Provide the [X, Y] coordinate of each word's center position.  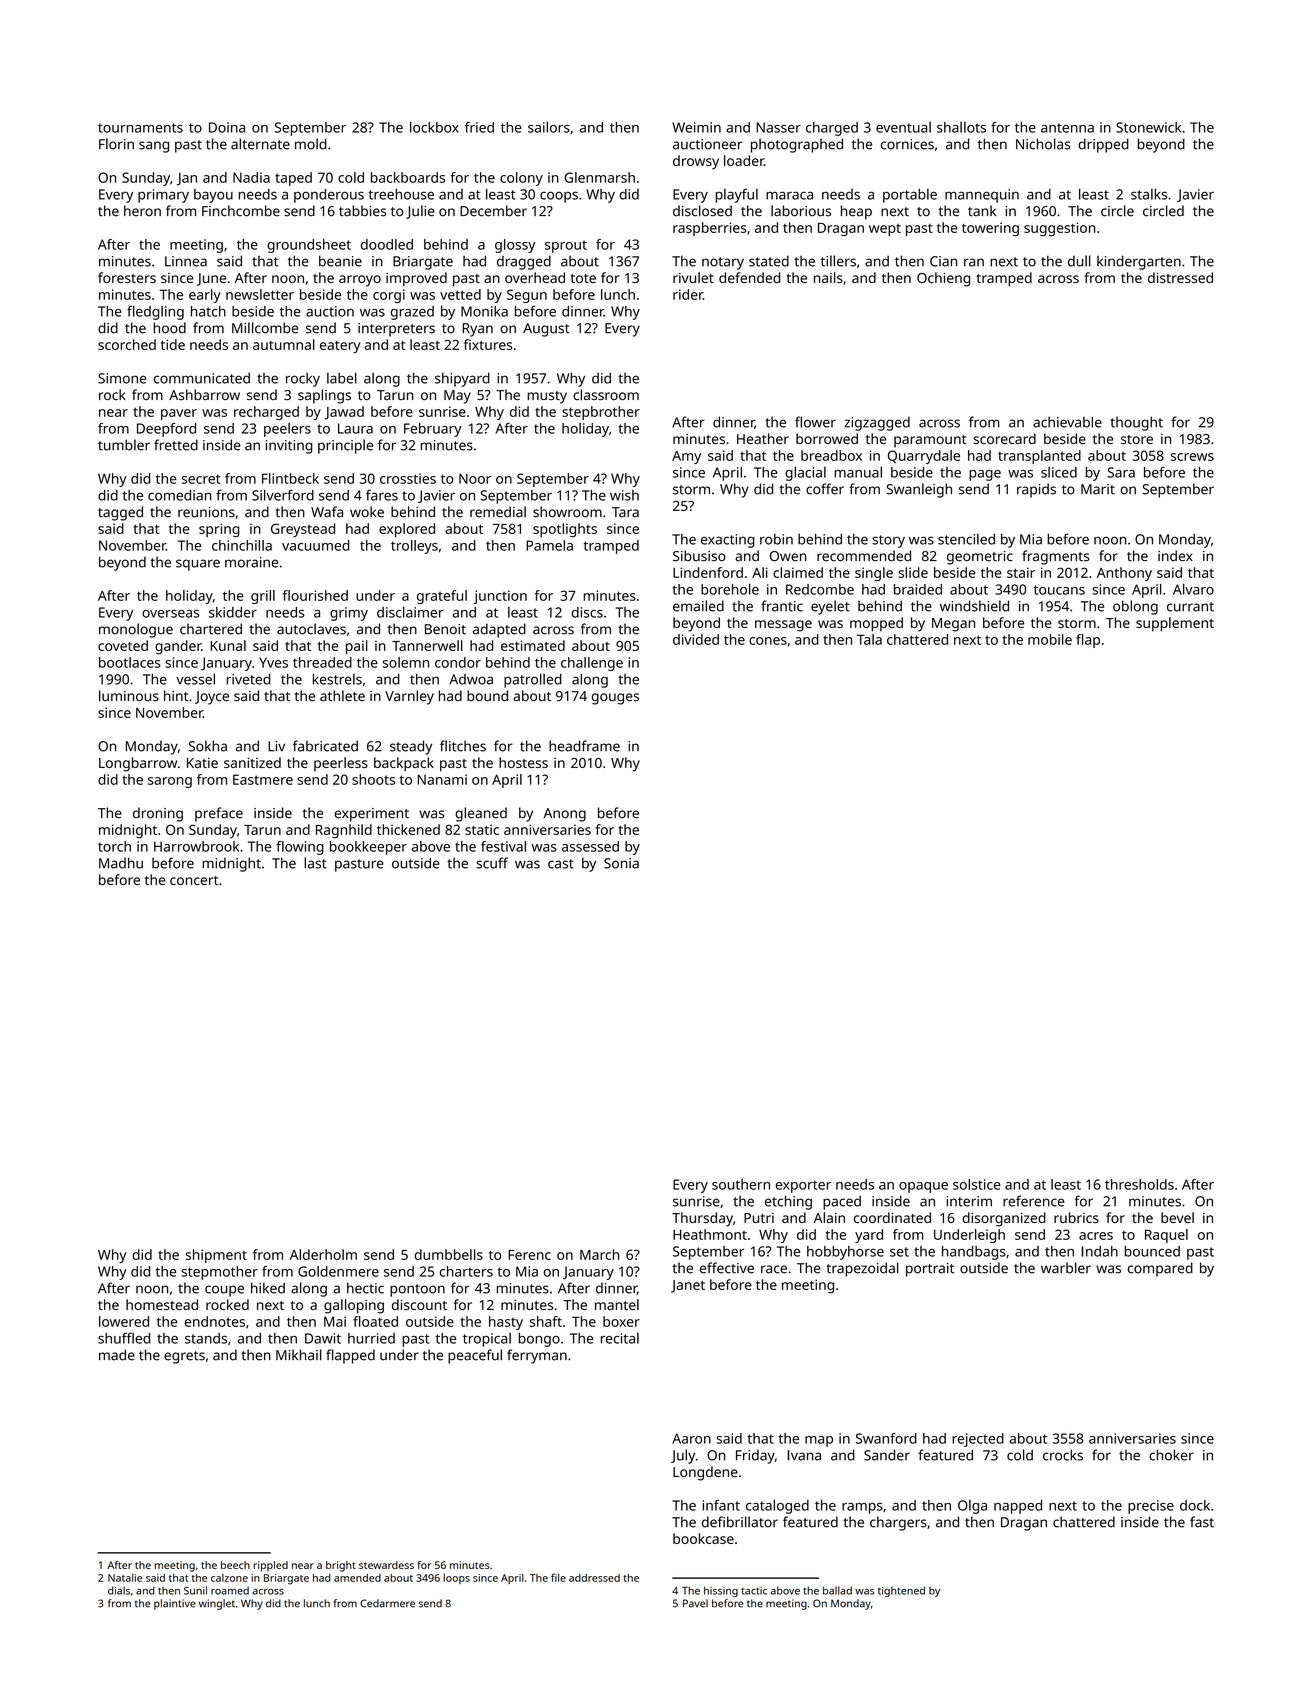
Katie [202, 763]
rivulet [693, 277]
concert [194, 880]
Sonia [621, 863]
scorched [127, 344]
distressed [1180, 277]
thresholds [1139, 1184]
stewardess [386, 1565]
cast [561, 864]
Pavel [695, 1603]
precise [1151, 1507]
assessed [590, 846]
